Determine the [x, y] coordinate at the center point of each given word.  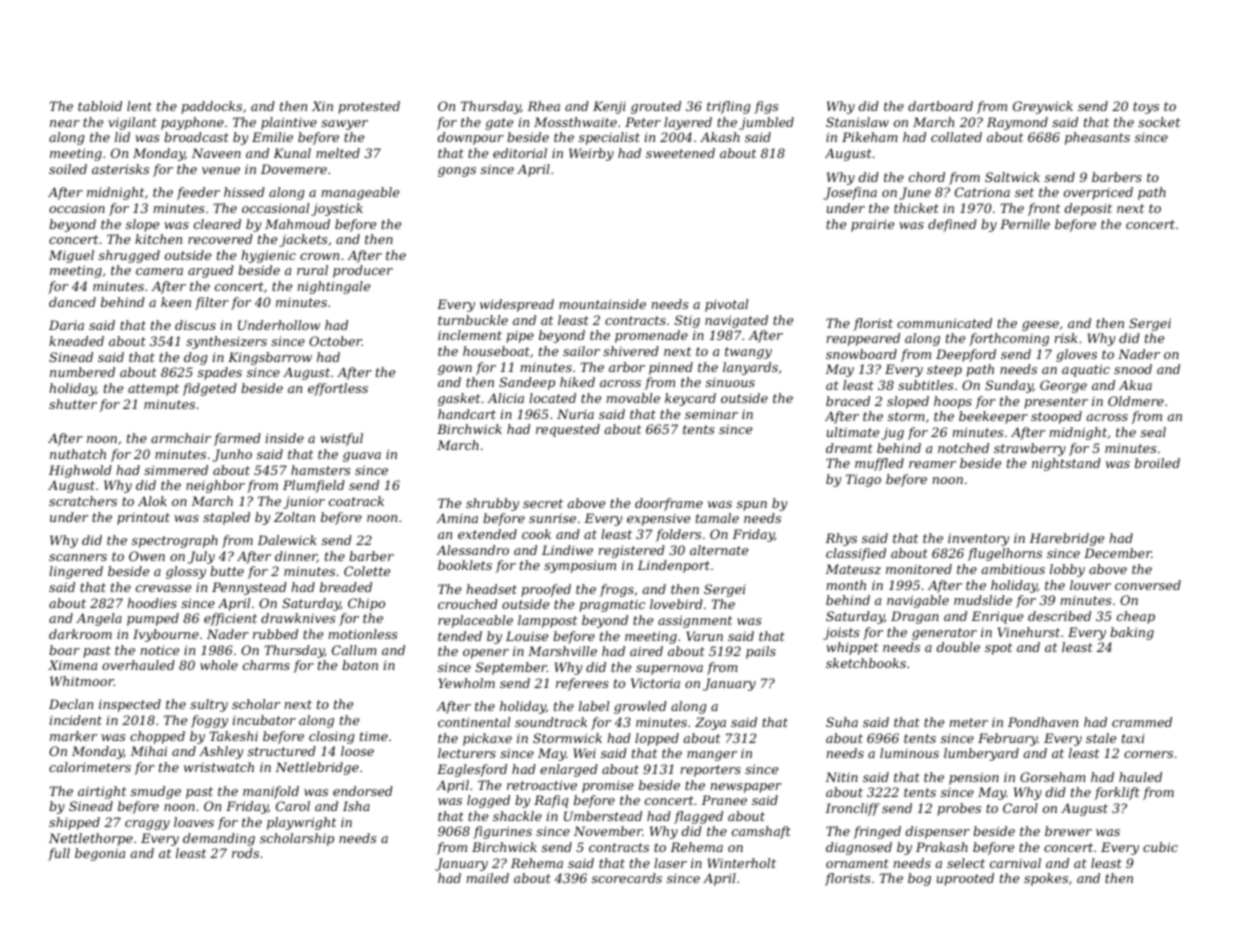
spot [998, 649]
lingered [76, 572]
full [59, 854]
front [1044, 209]
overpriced [1098, 193]
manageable [360, 193]
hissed [244, 192]
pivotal [726, 305]
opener [486, 654]
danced [72, 302]
